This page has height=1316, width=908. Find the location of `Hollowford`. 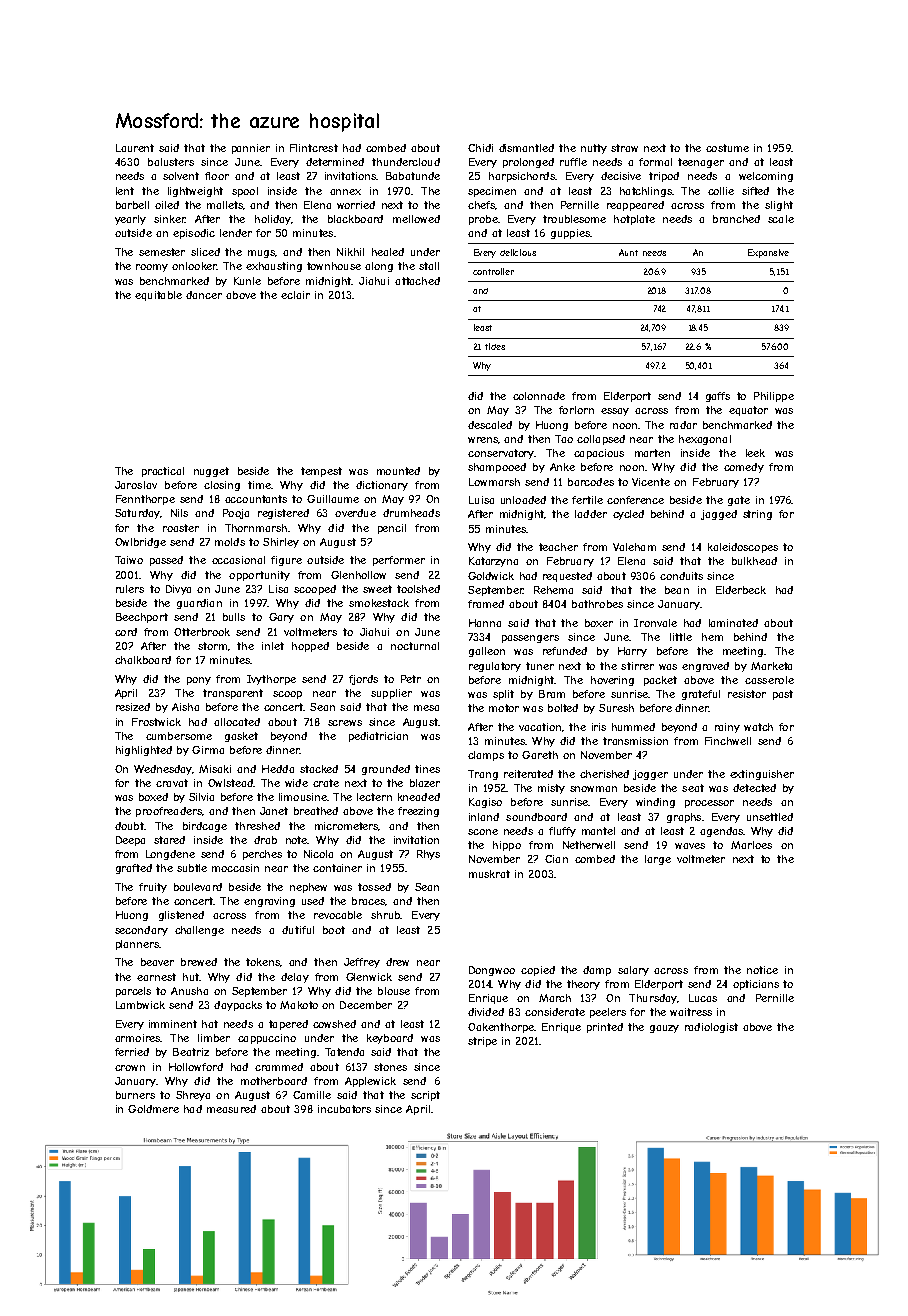

Hollowford is located at coordinates (196, 1067).
